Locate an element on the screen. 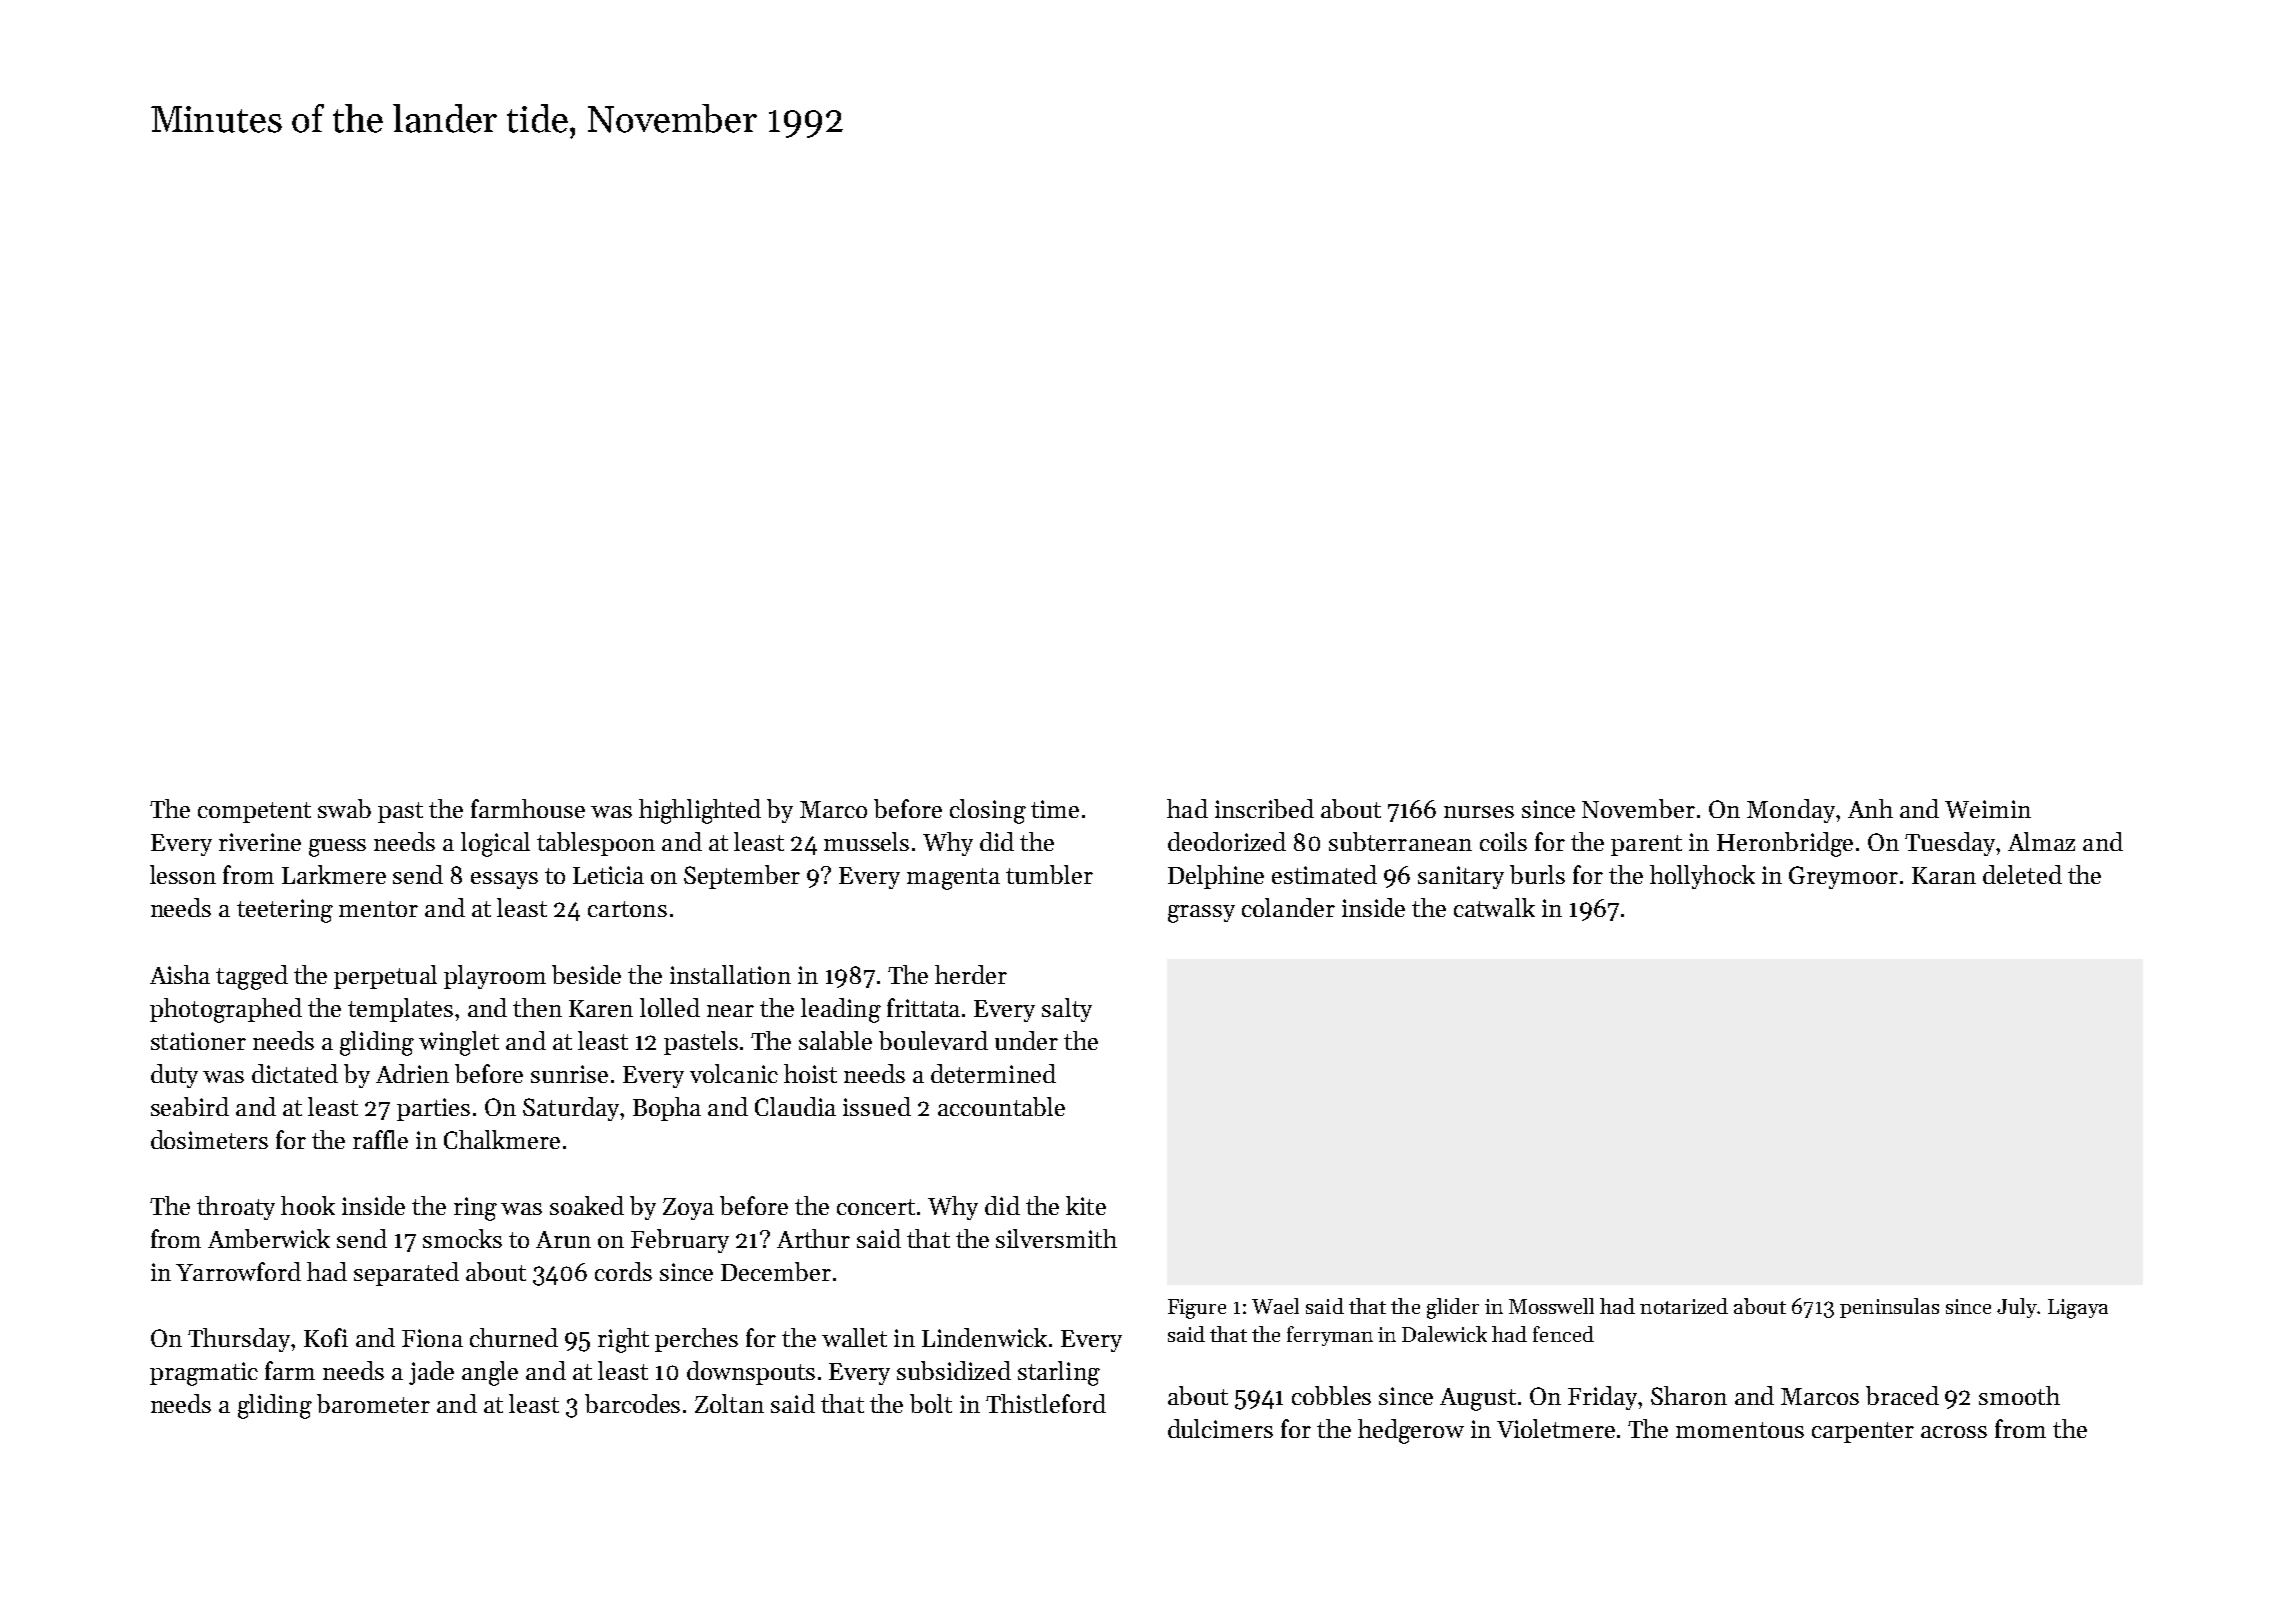 This screenshot has height=1620, width=2292. highlighted is located at coordinates (700, 811).
